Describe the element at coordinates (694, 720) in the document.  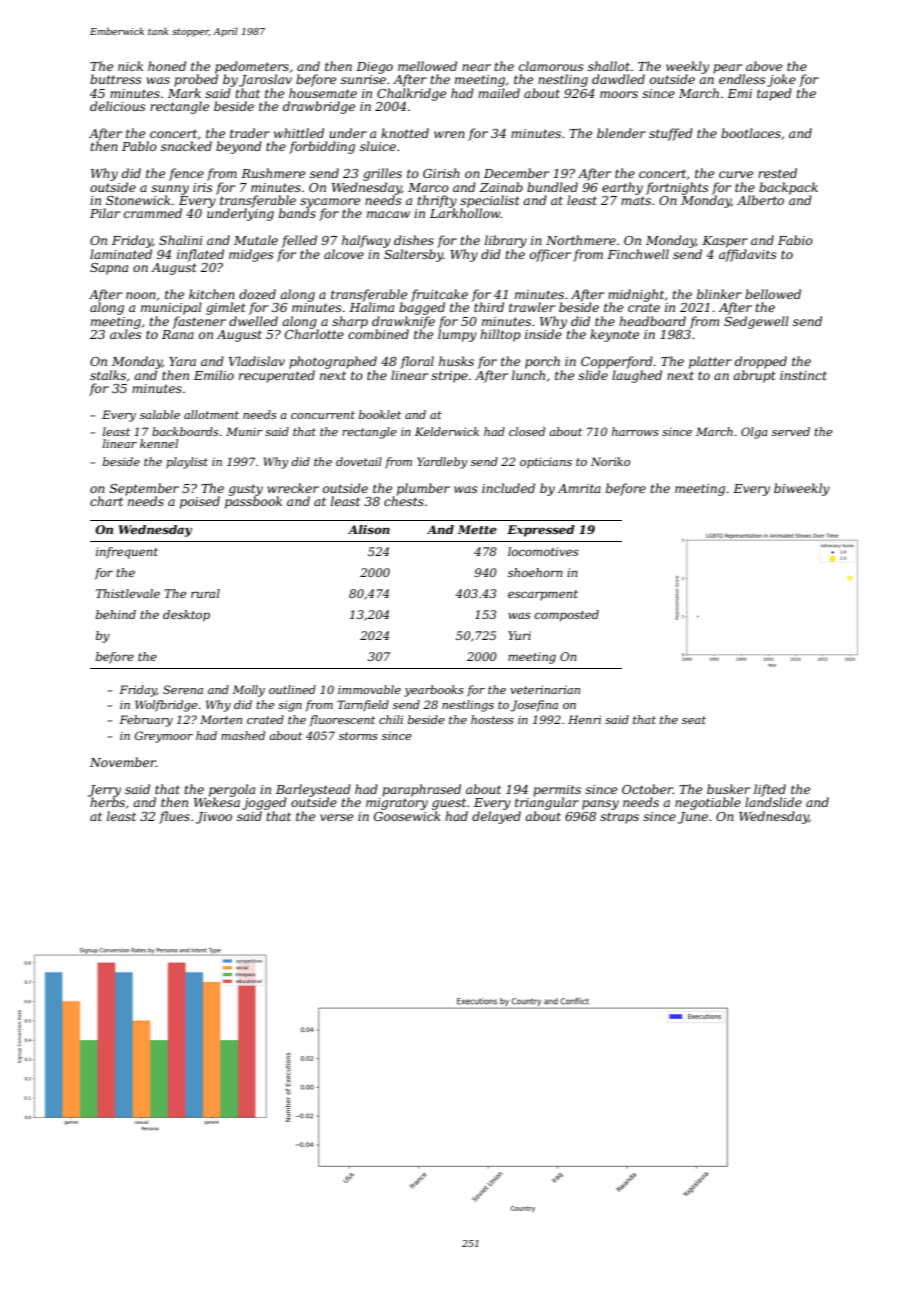
I see `seat` at that location.
